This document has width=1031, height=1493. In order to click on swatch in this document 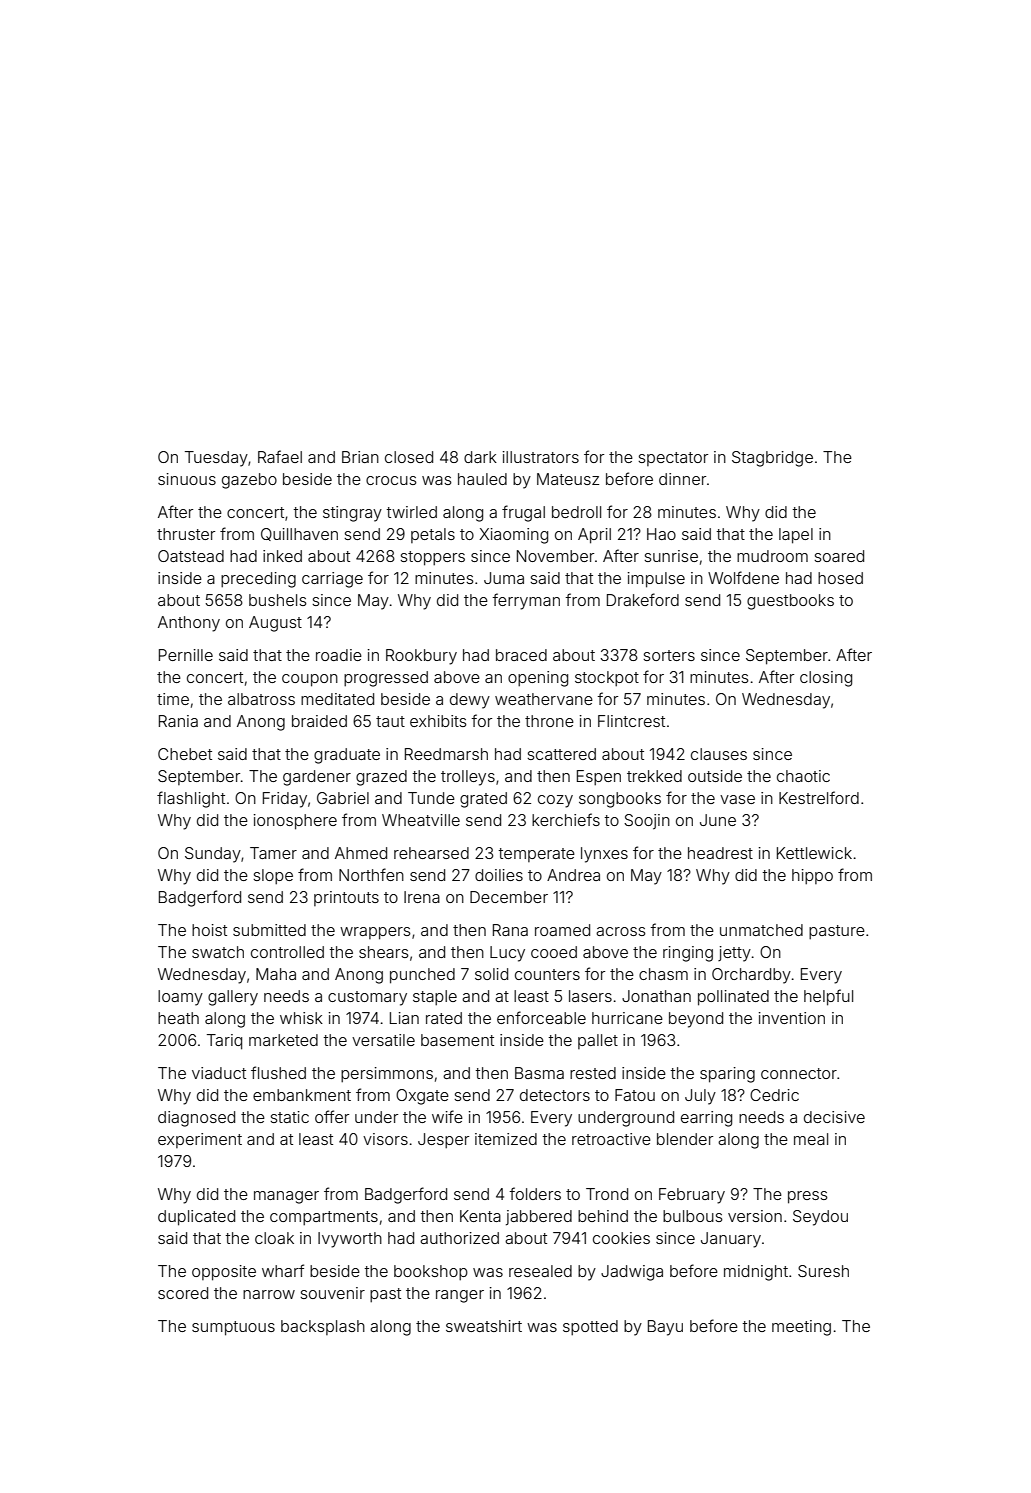, I will do `click(218, 952)`.
